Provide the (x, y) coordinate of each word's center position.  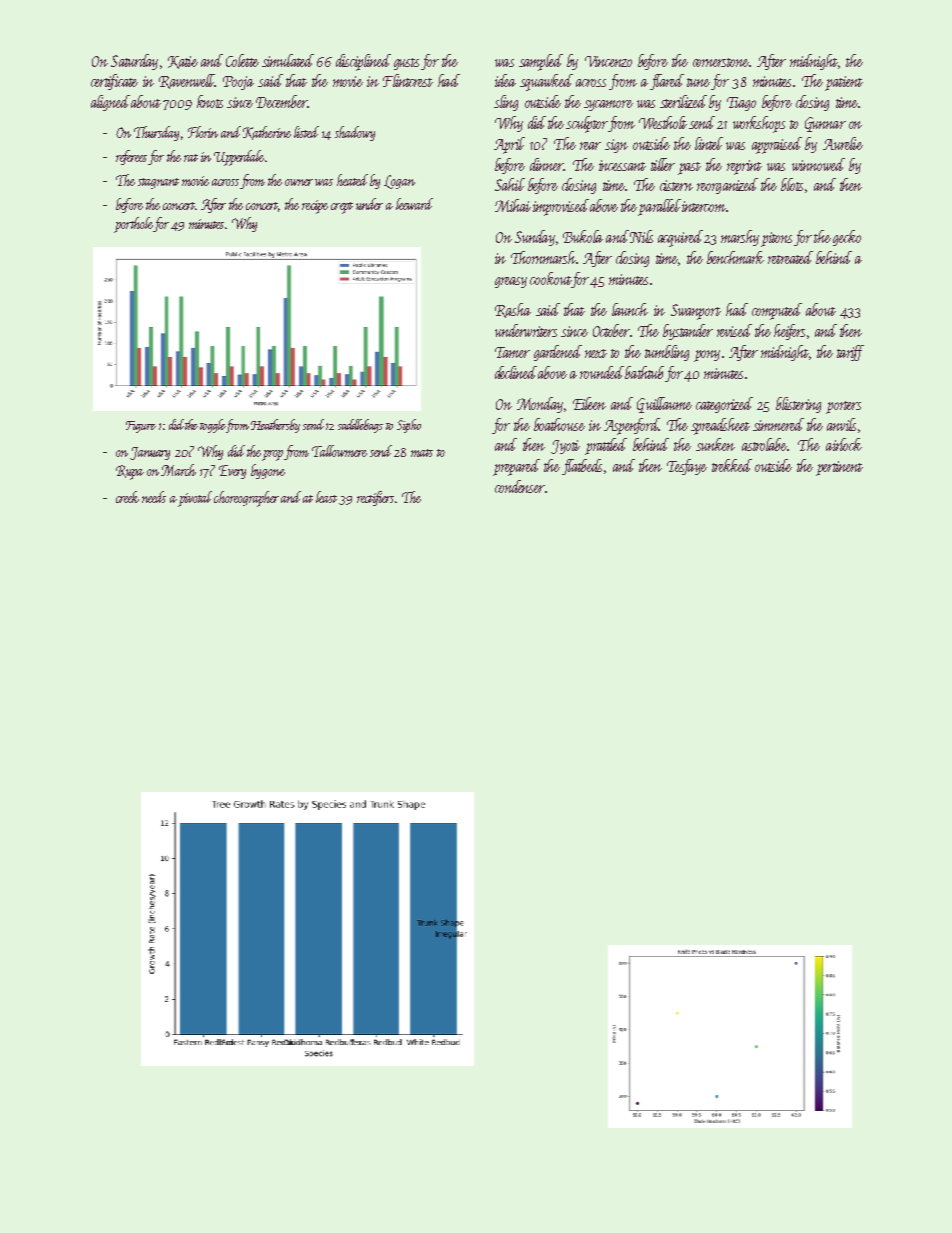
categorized (724, 405)
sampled (541, 62)
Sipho (409, 426)
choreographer (246, 499)
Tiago (741, 104)
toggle (213, 426)
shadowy (355, 133)
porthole (133, 225)
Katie (183, 62)
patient (844, 83)
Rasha (513, 310)
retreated (790, 257)
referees (132, 157)
